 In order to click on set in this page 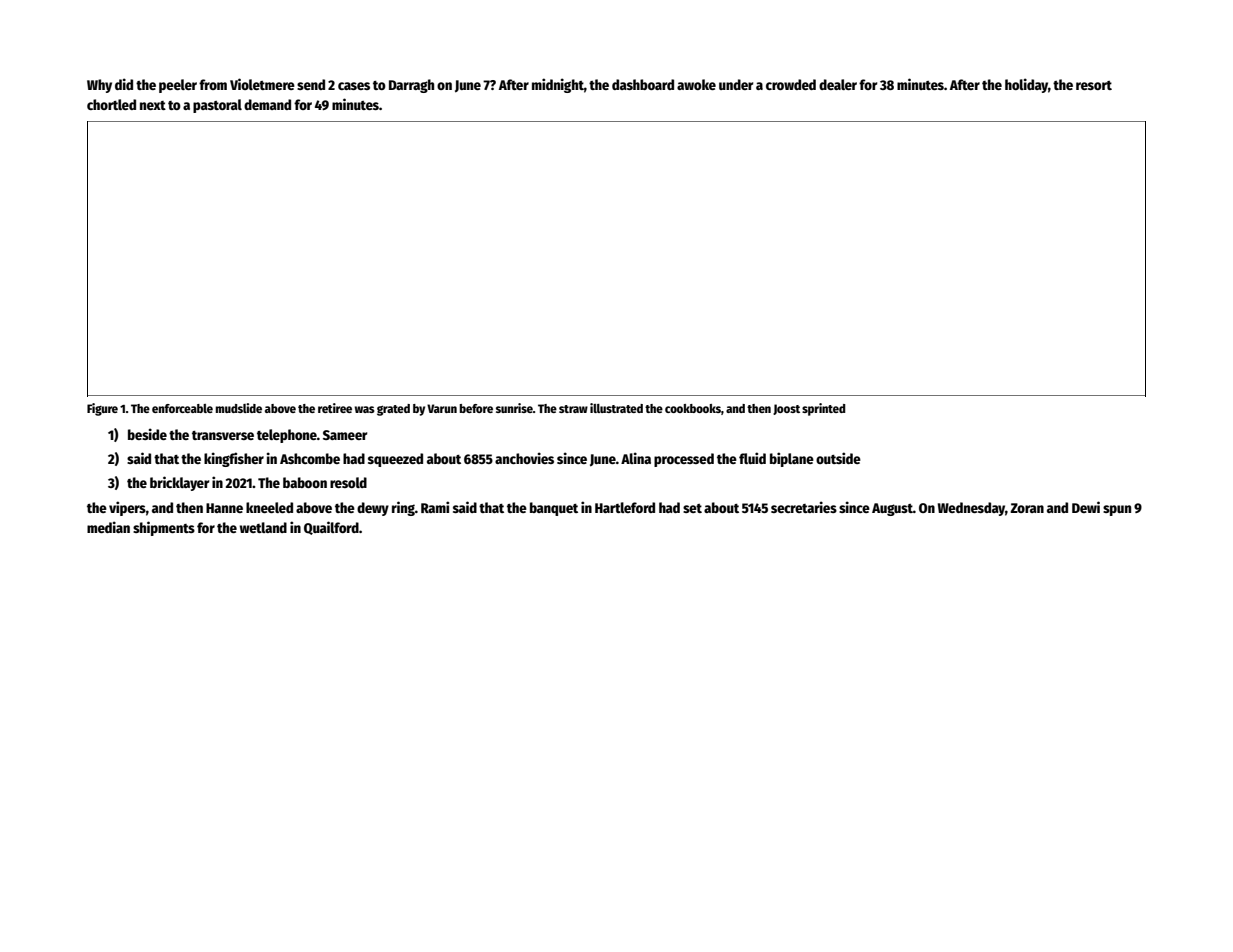, I will do `click(692, 508)`.
